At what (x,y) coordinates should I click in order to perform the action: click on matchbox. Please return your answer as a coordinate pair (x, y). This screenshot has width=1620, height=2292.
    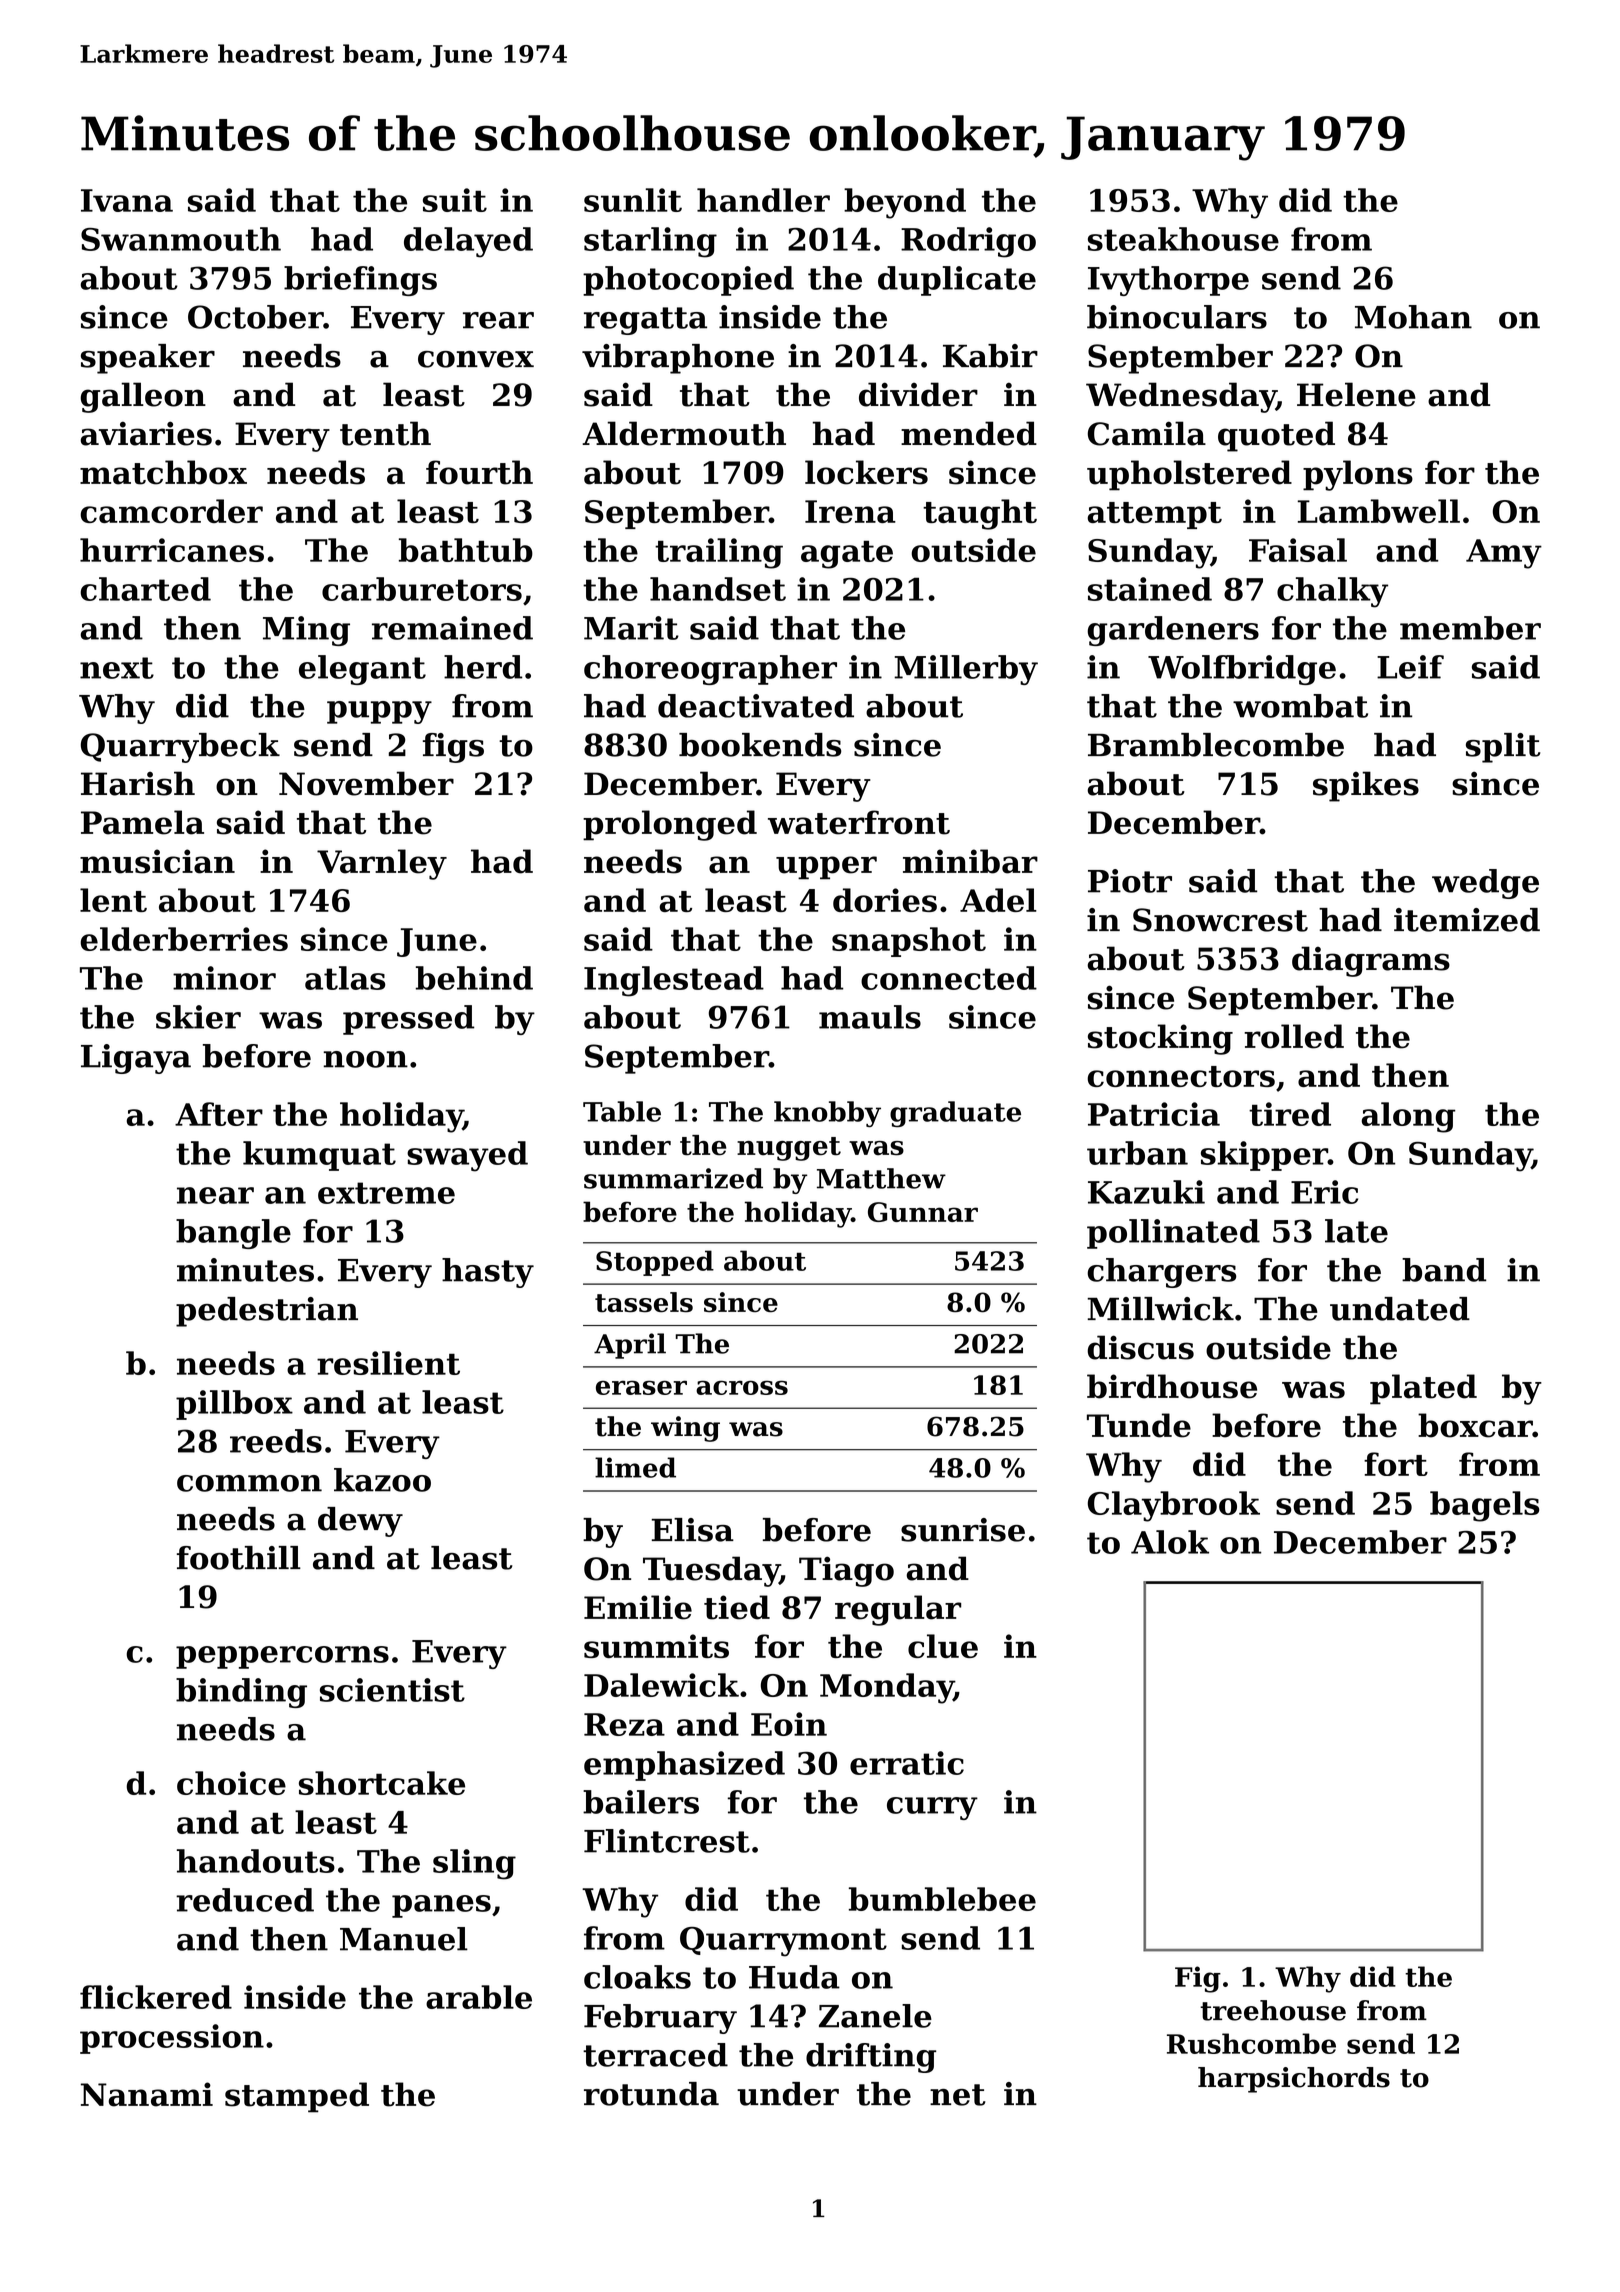
    Looking at the image, I should click on (163, 472).
